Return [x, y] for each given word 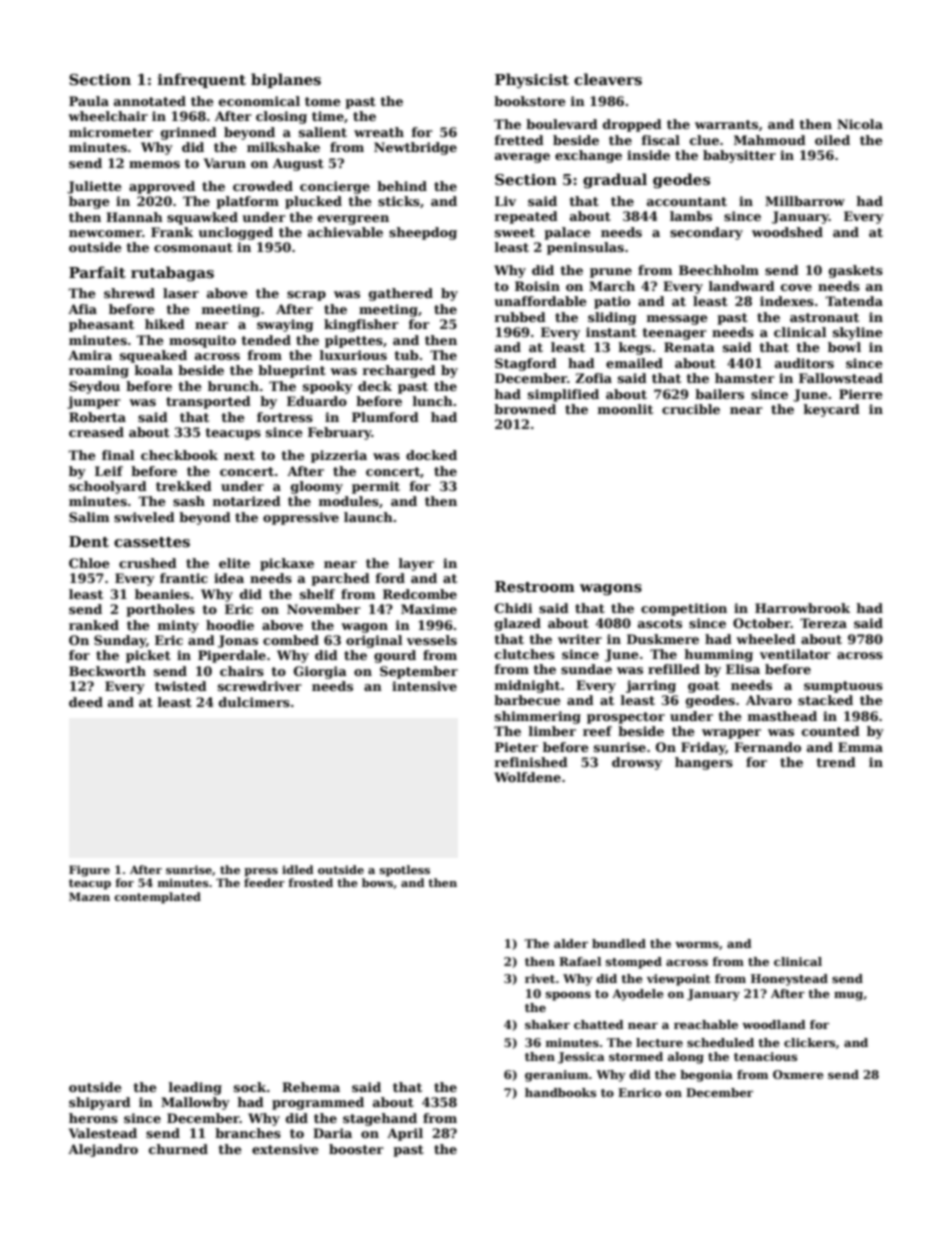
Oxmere [798, 1074]
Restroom [535, 587]
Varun [225, 163]
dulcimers [254, 702]
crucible [691, 409]
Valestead [103, 1133]
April [405, 1134]
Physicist [532, 80]
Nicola [860, 124]
